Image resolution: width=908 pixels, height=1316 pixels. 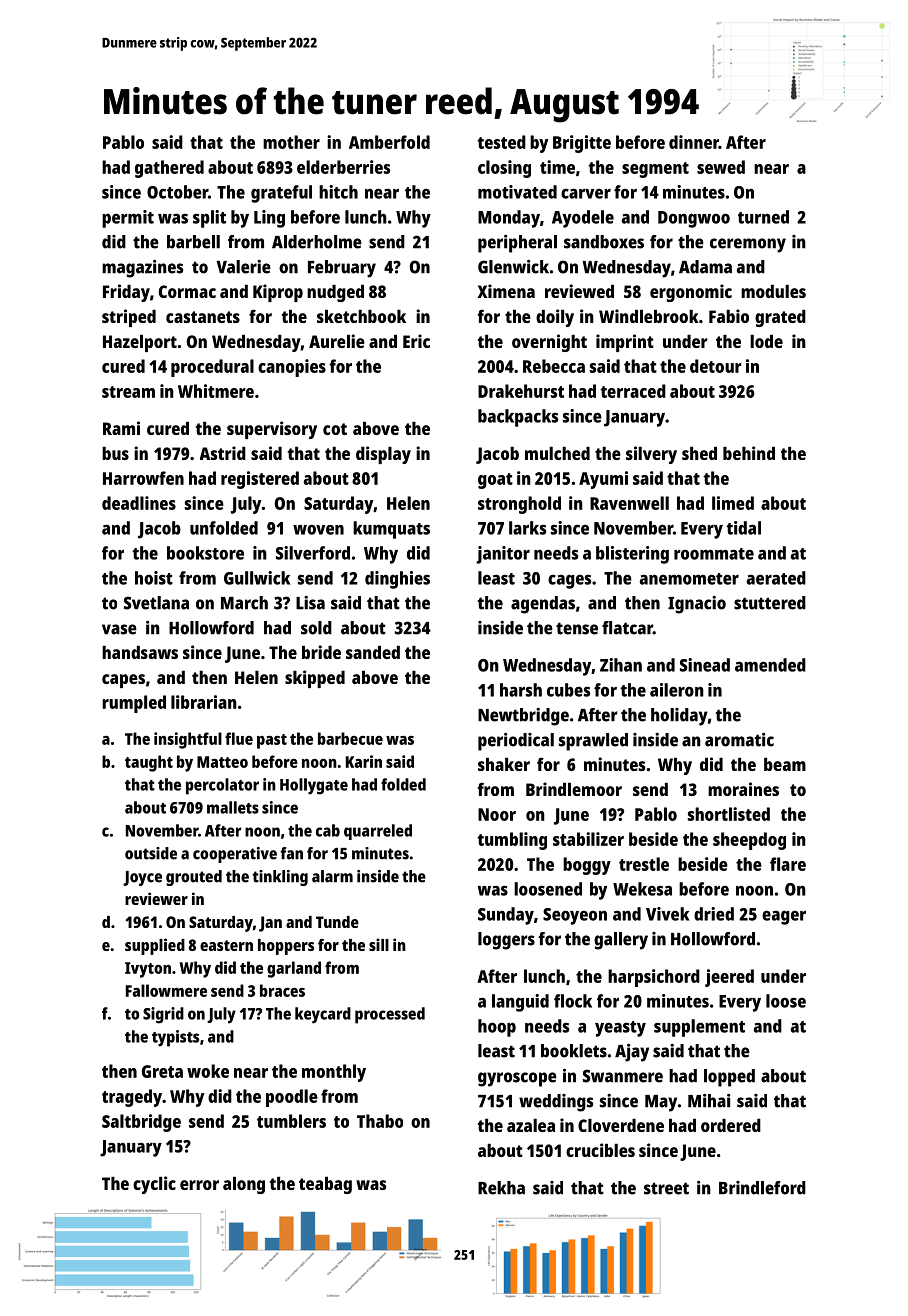 What do you see at coordinates (156, 603) in the screenshot?
I see `Svetlana` at bounding box center [156, 603].
